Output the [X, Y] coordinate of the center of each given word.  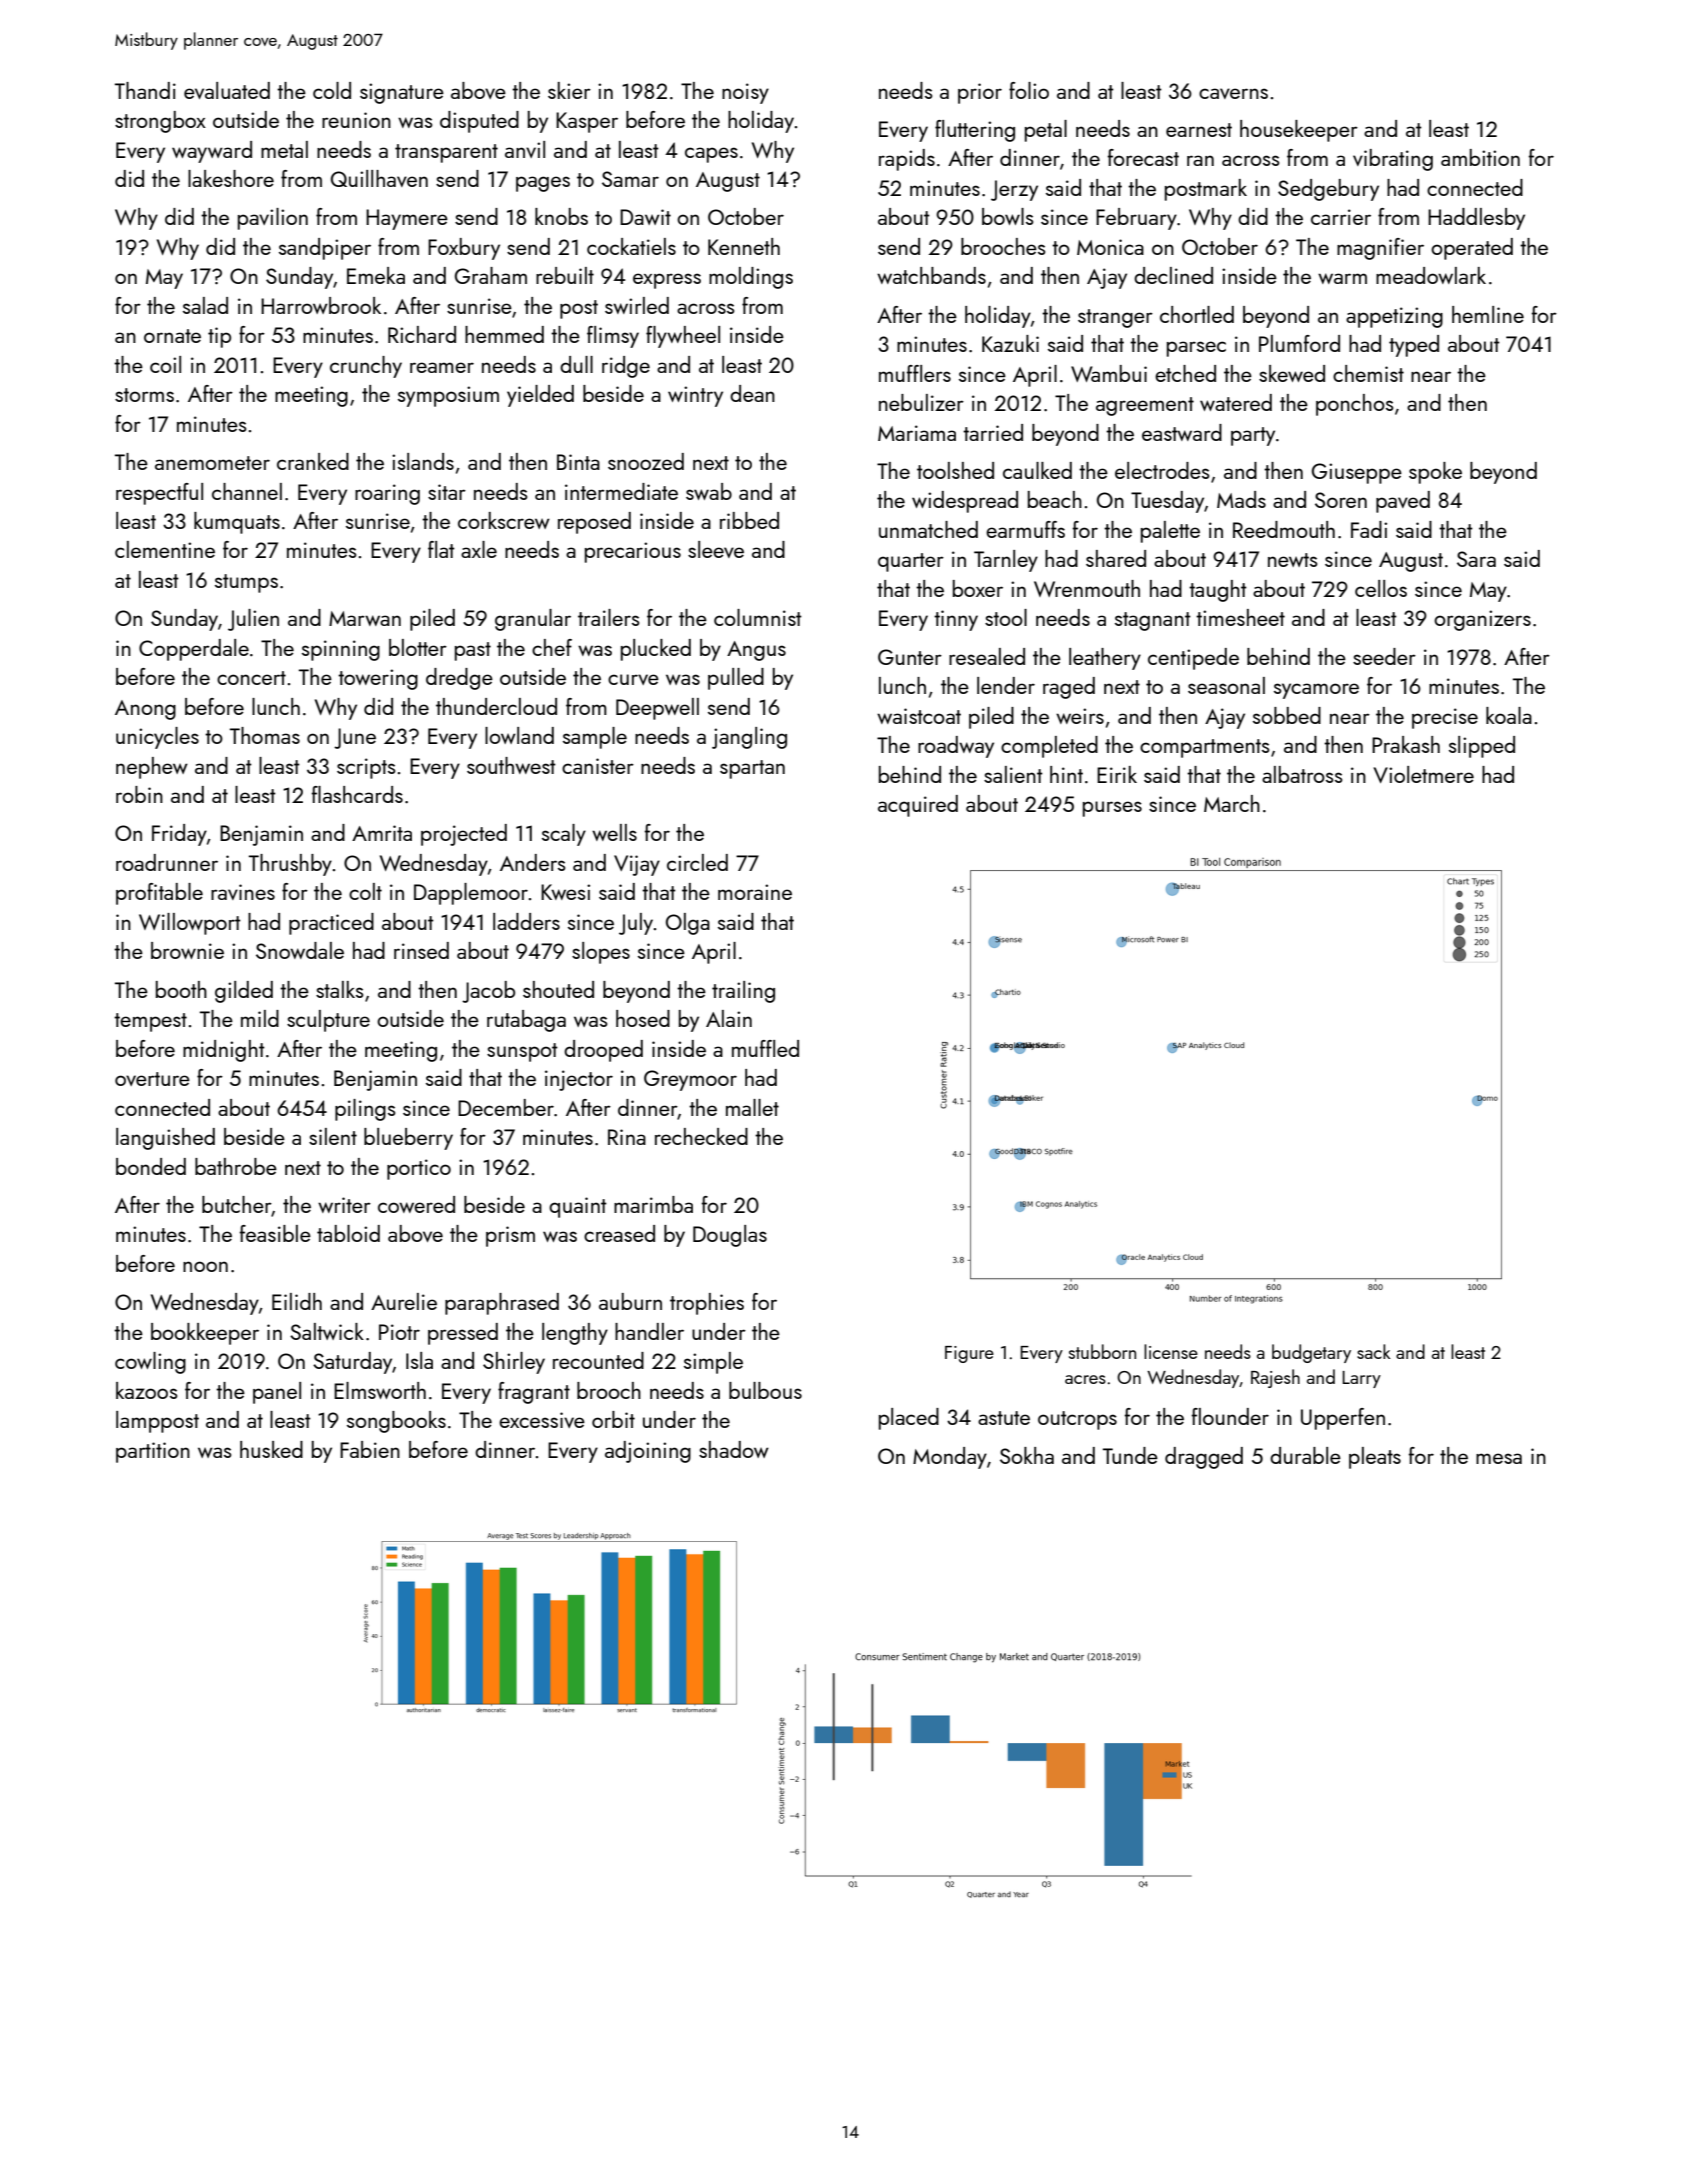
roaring [387, 494]
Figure [969, 1354]
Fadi [1369, 529]
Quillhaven [379, 178]
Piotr [399, 1332]
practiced [331, 924]
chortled [1197, 314]
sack [1374, 1351]
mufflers [915, 373]
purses [1112, 809]
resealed [987, 656]
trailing [743, 992]
